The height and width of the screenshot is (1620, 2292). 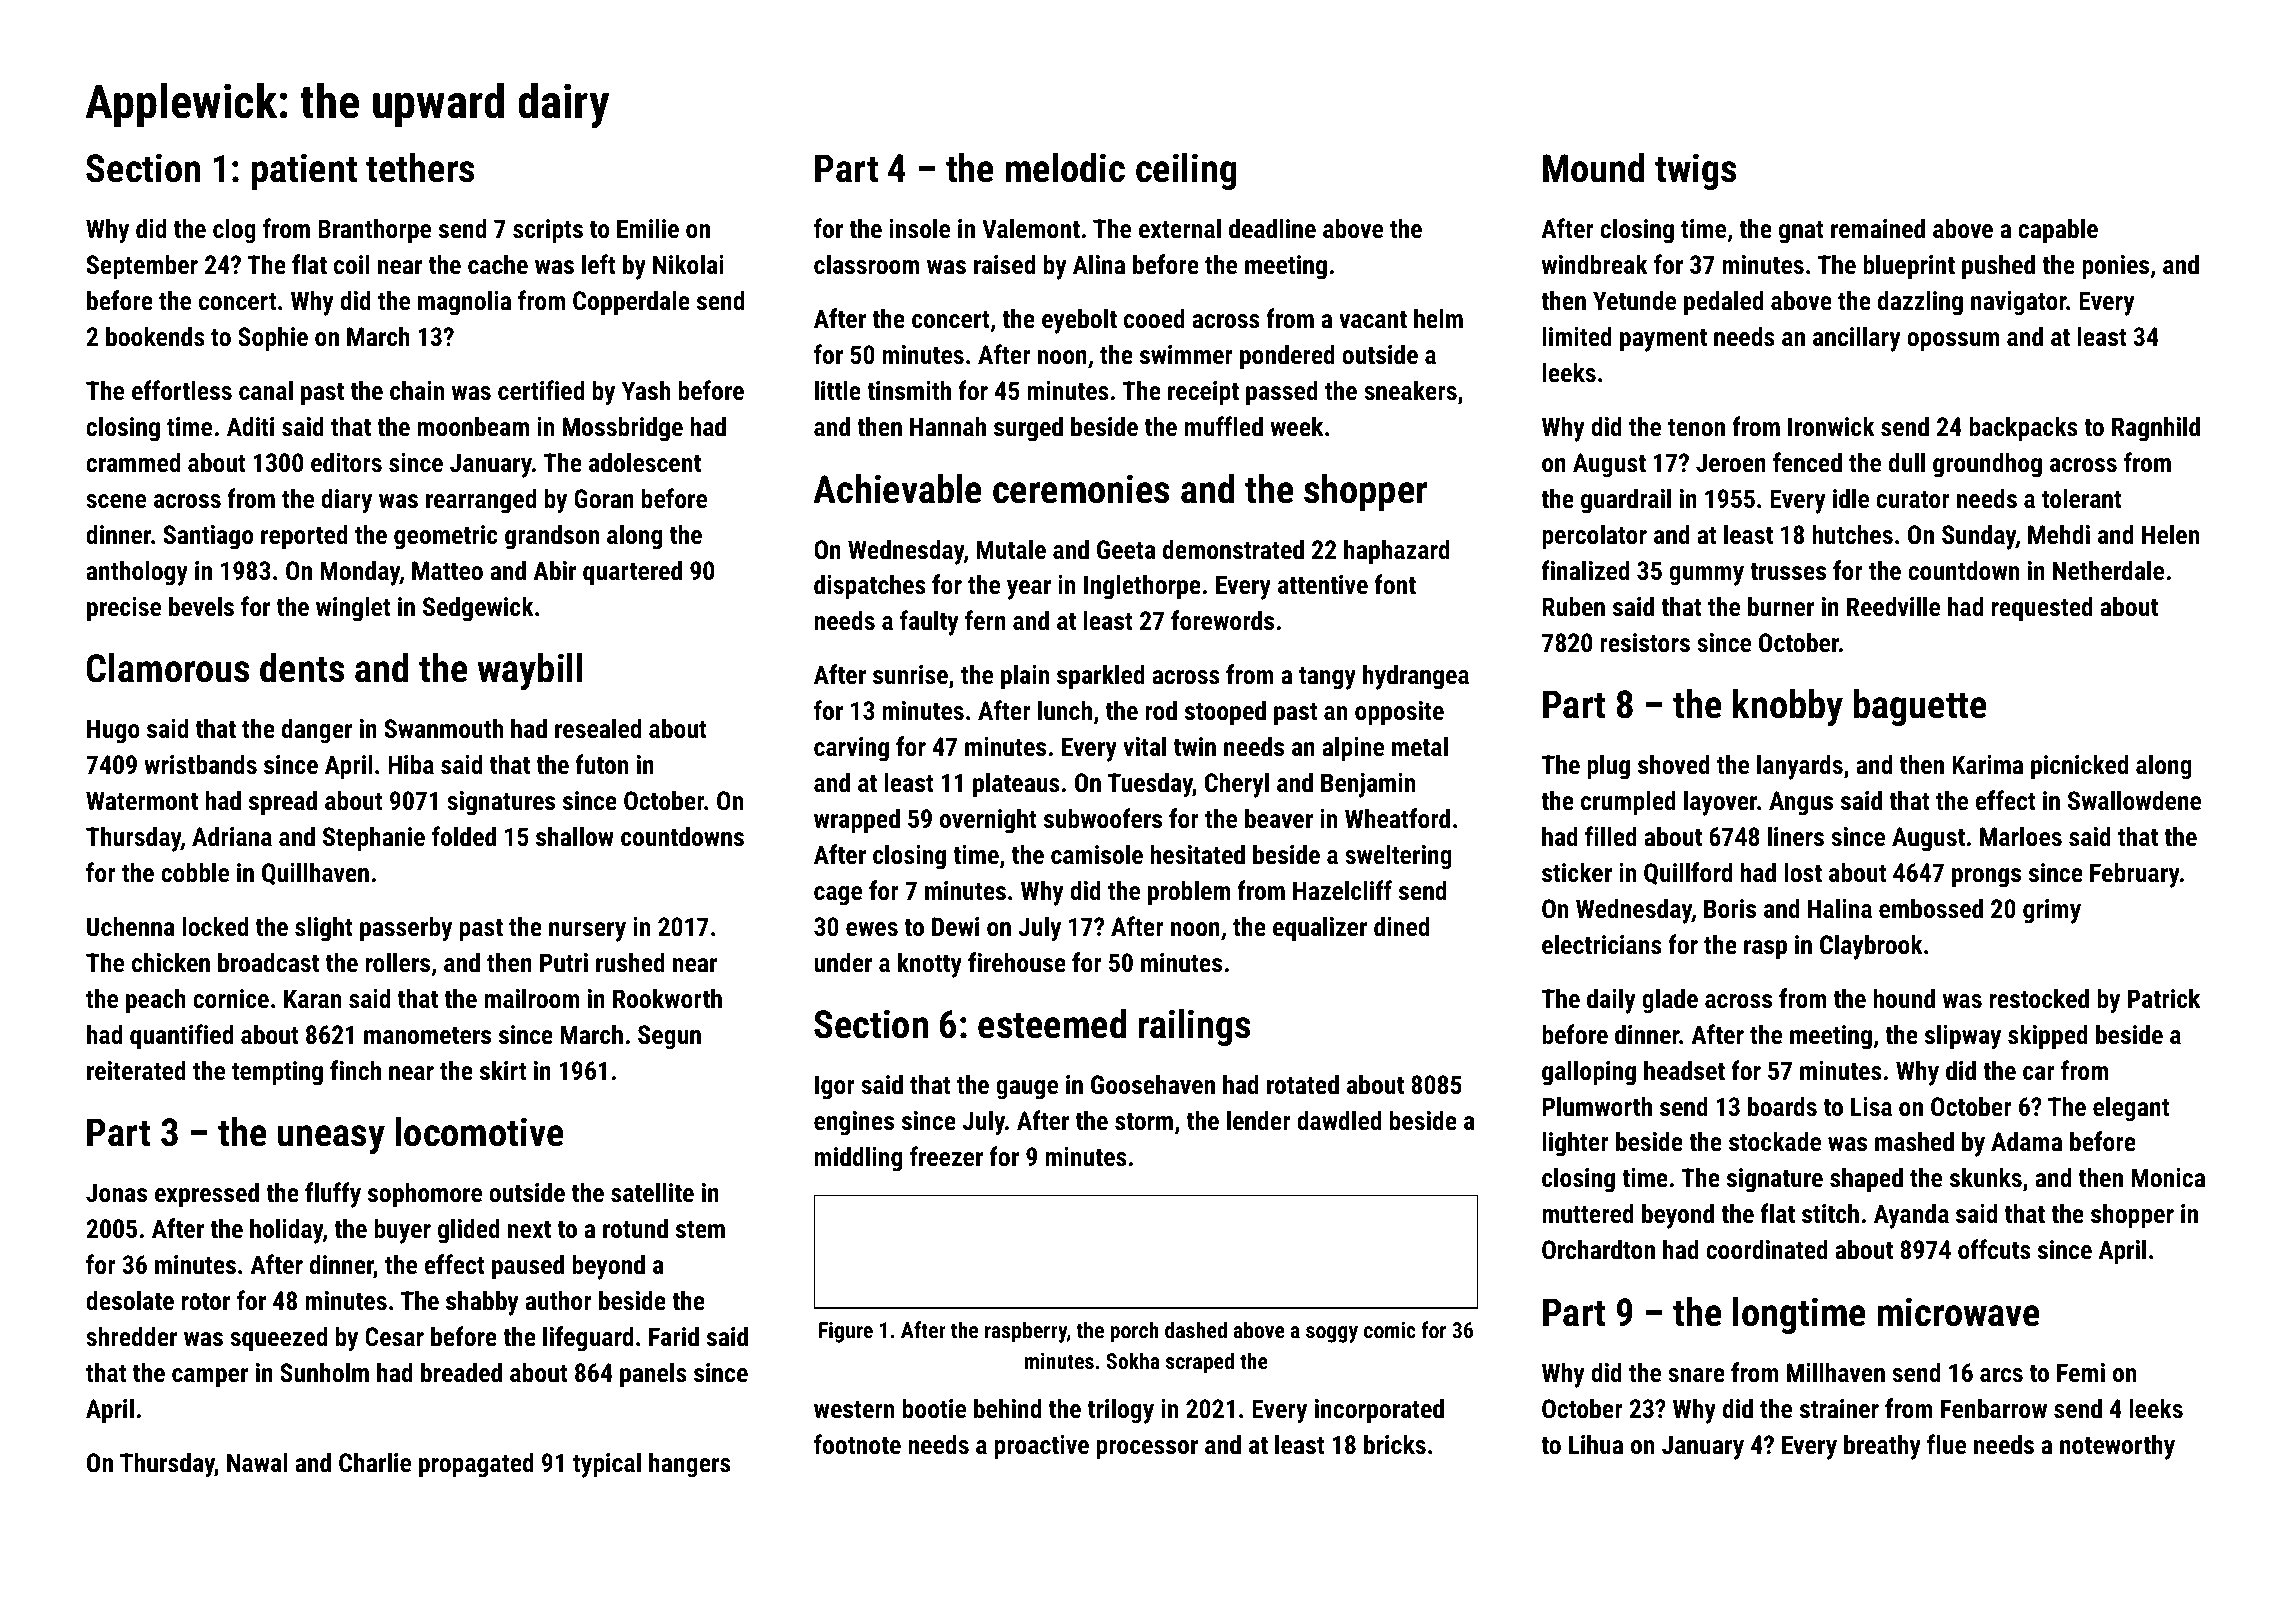 What do you see at coordinates (1979, 537) in the screenshot?
I see `Sunday` at bounding box center [1979, 537].
